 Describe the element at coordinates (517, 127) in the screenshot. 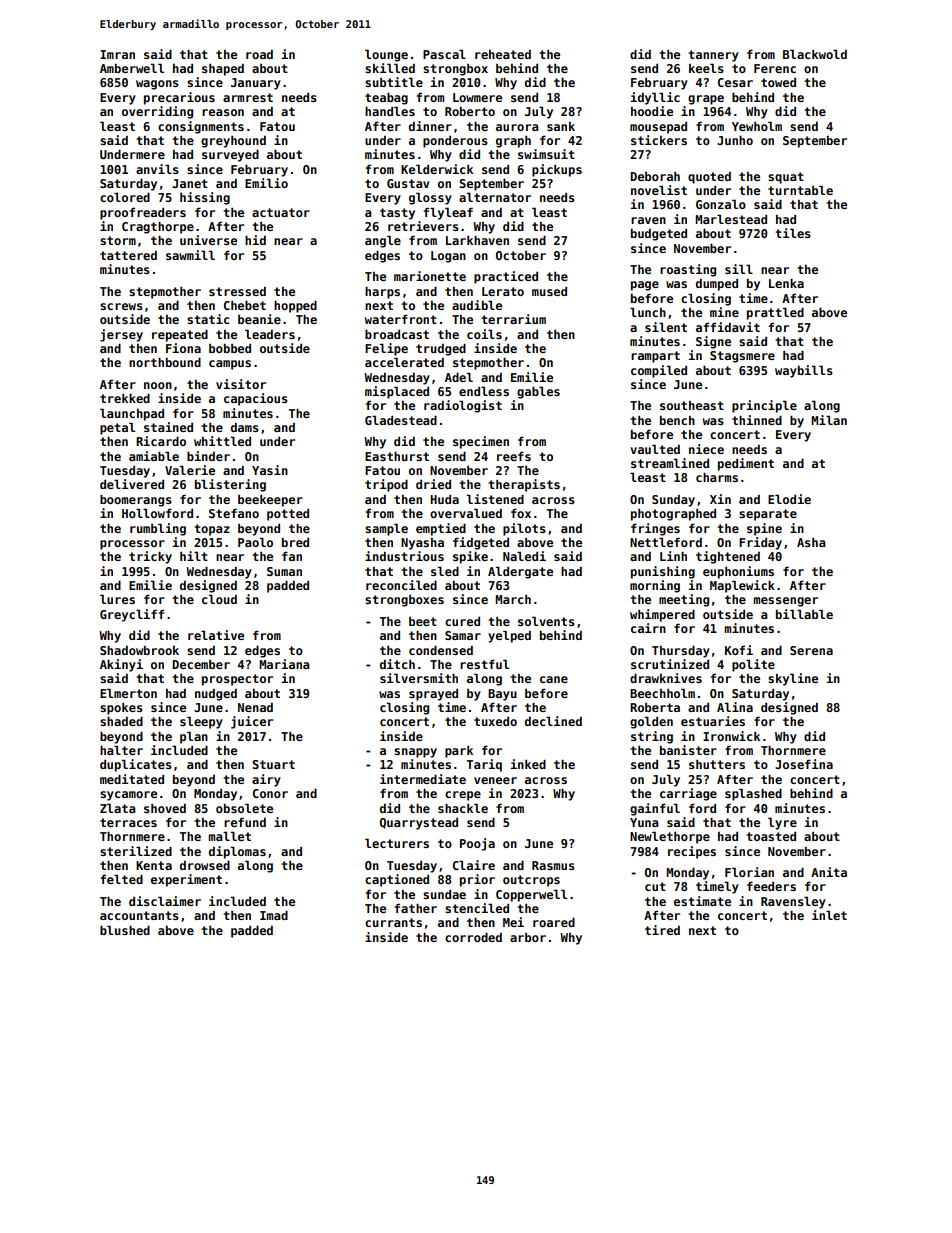

I see `aurora` at that location.
